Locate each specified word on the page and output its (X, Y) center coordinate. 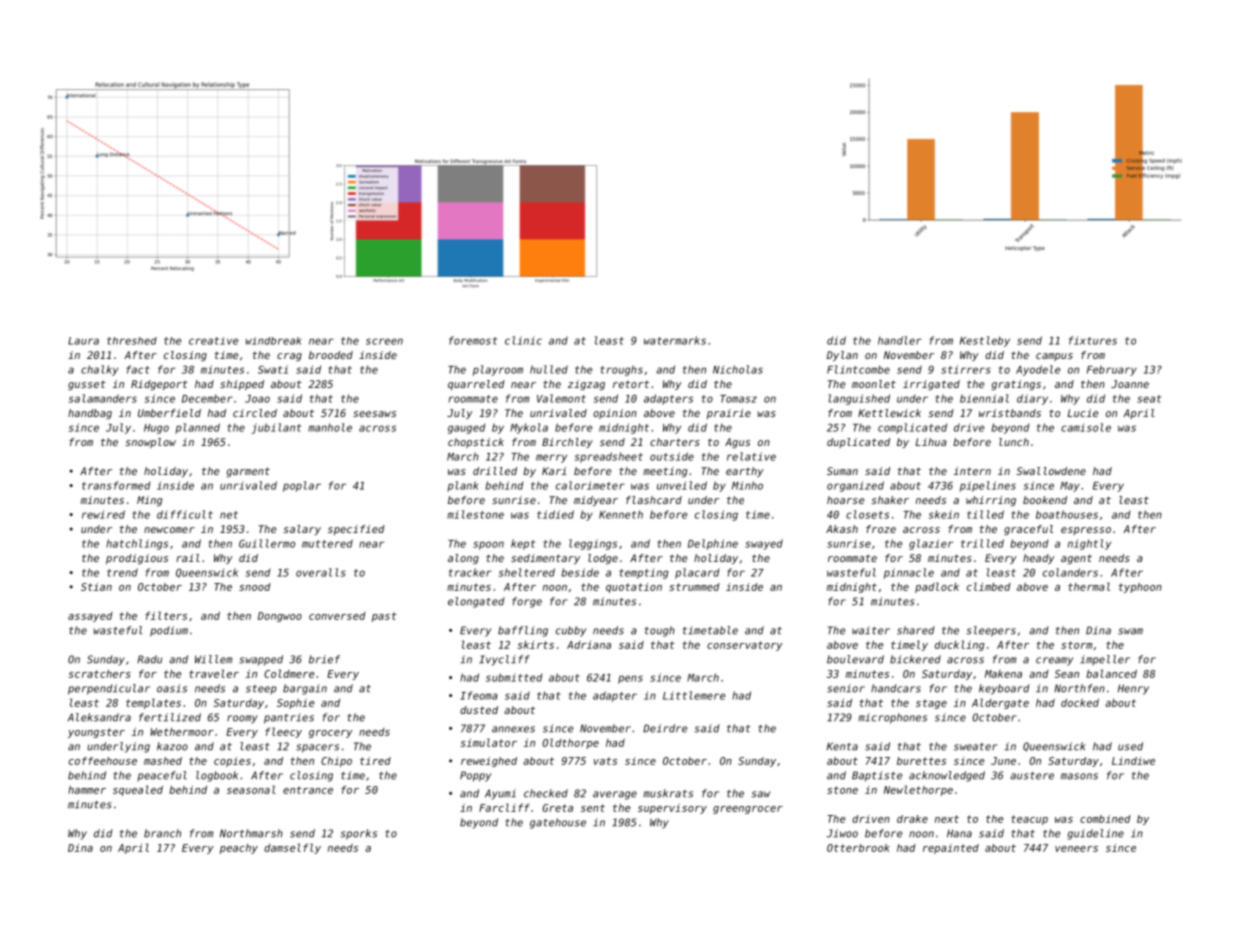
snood (255, 587)
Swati (273, 369)
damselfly (292, 848)
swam (1130, 631)
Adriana (589, 645)
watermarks (675, 340)
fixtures (1093, 340)
